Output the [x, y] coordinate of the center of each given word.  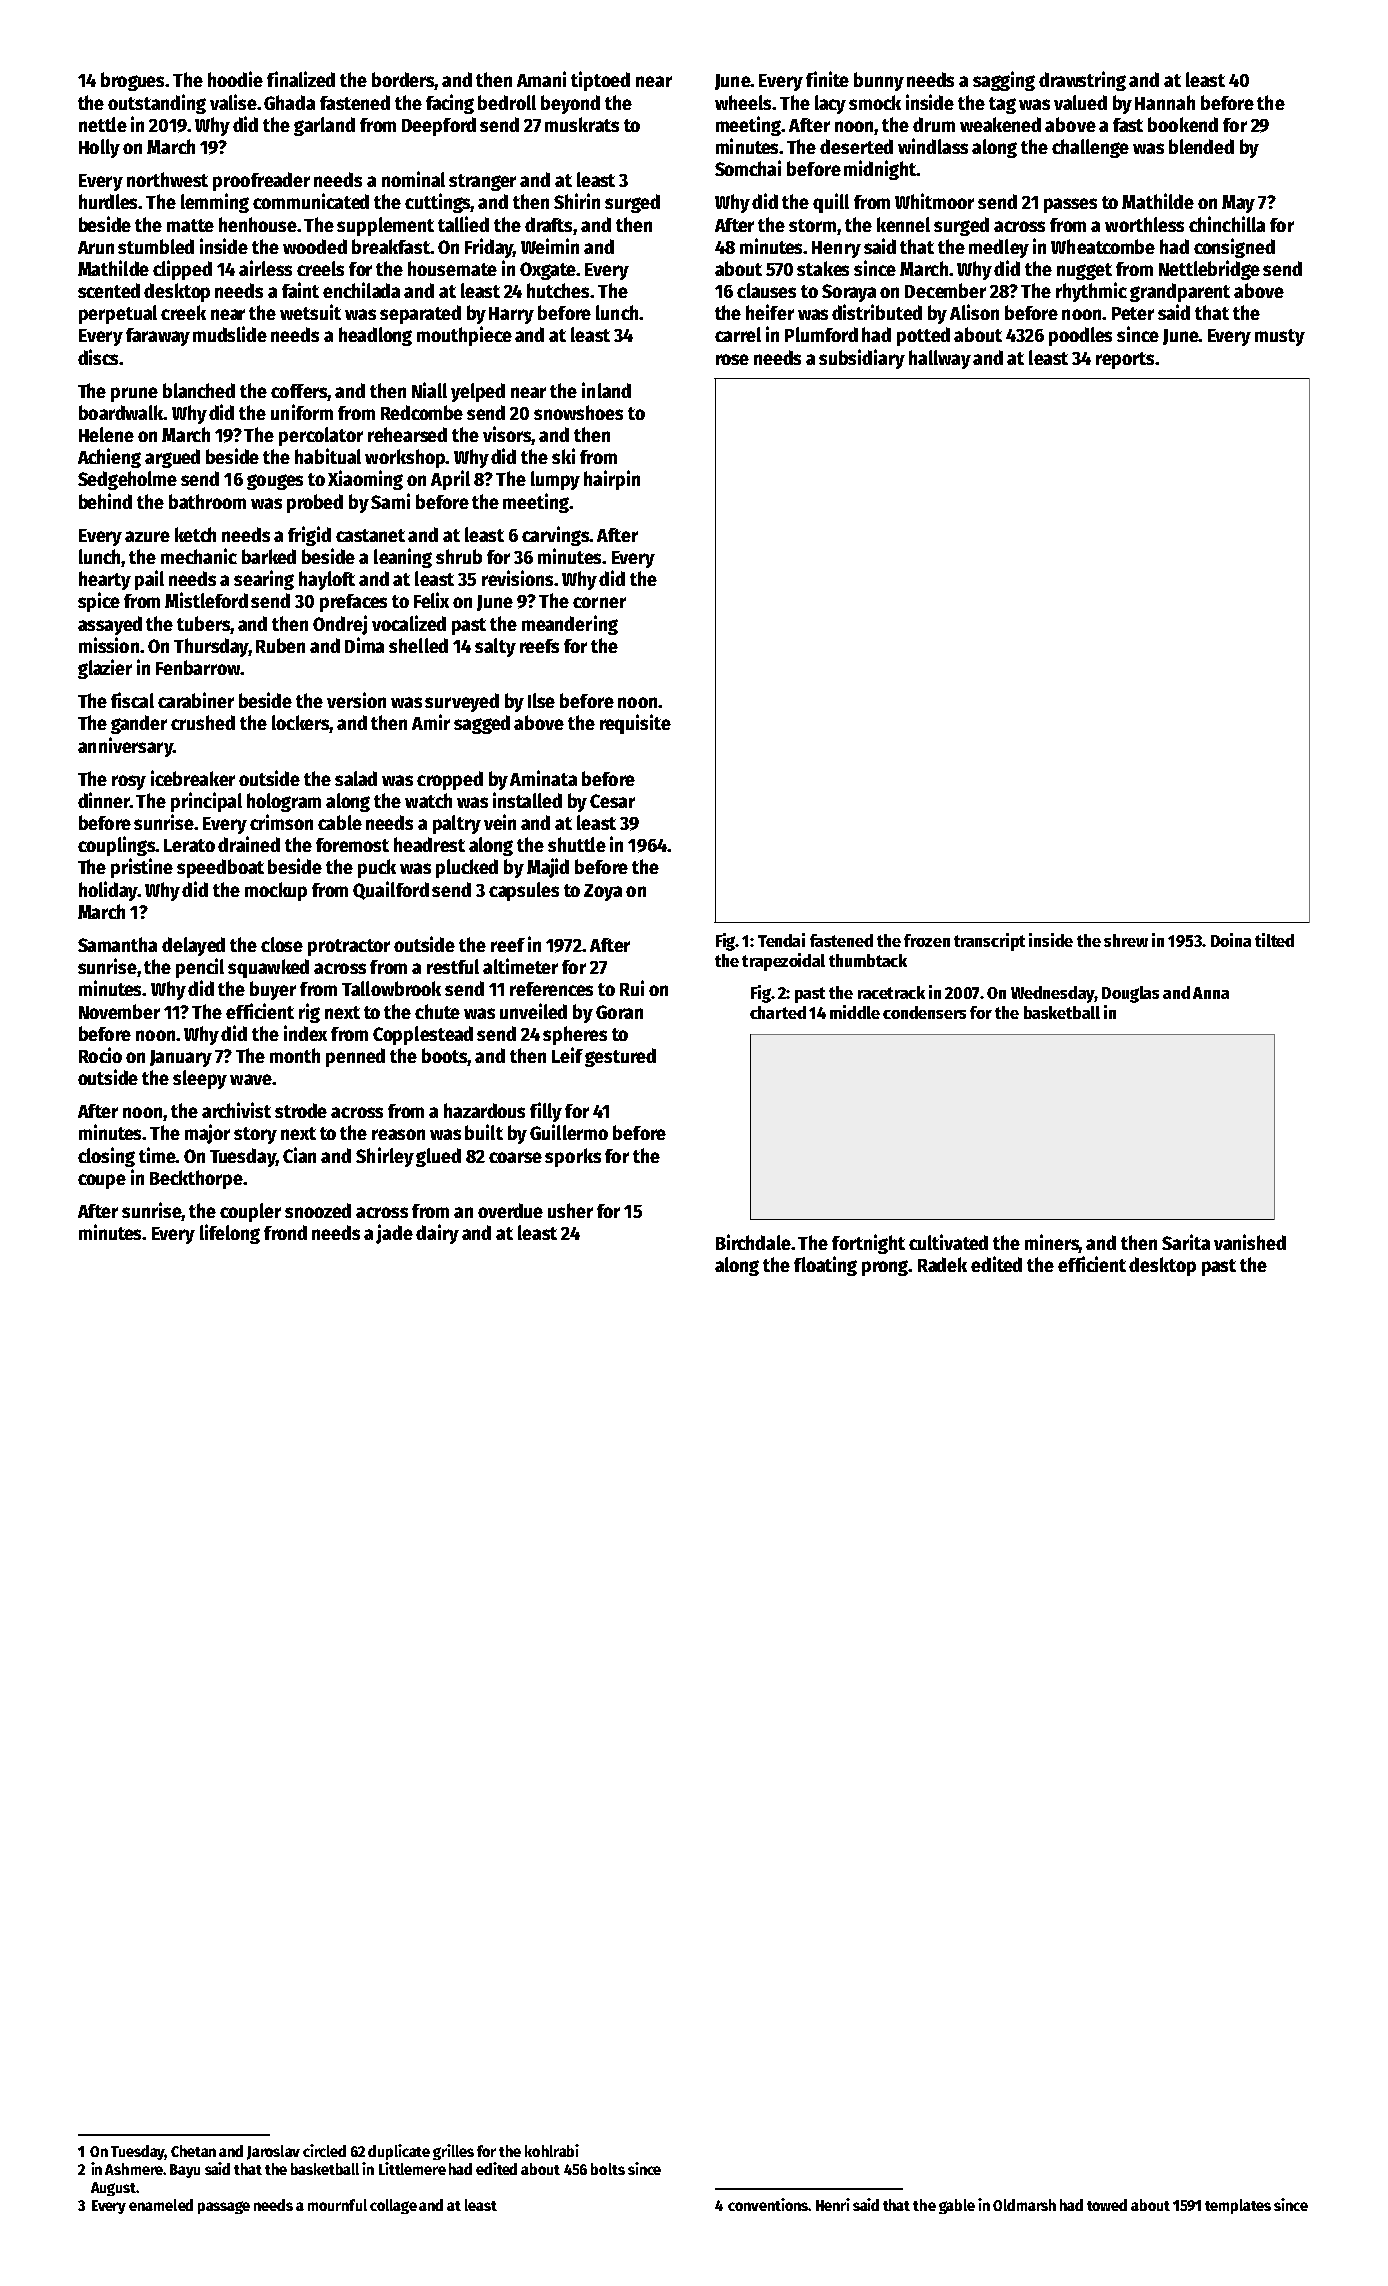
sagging [1004, 81]
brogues [133, 81]
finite [827, 79]
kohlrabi [552, 2150]
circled [324, 2150]
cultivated [948, 1242]
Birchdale [753, 1242]
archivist [236, 1110]
